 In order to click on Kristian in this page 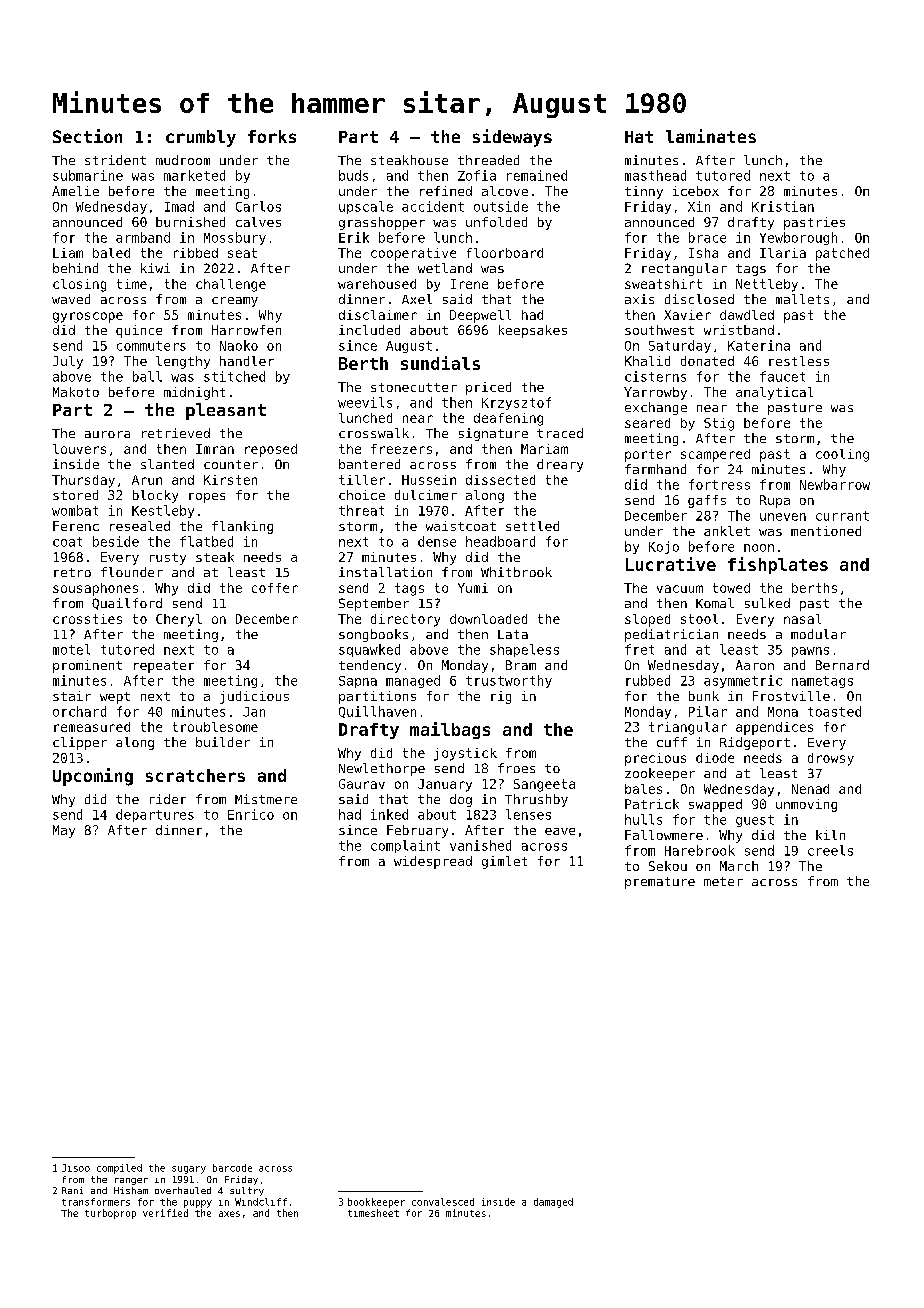, I will do `click(783, 206)`.
